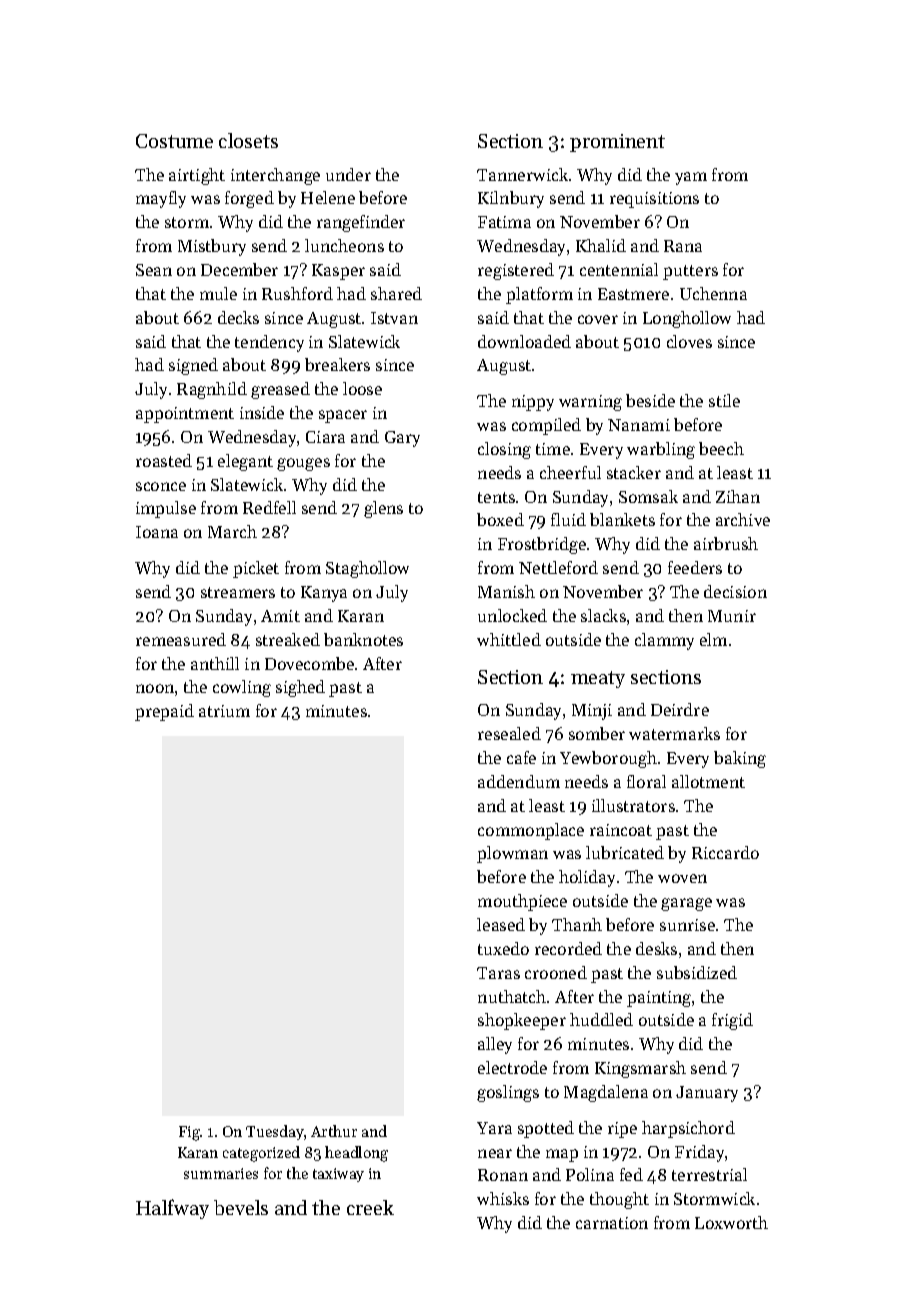 The width and height of the image is (908, 1316). I want to click on map, so click(562, 1155).
